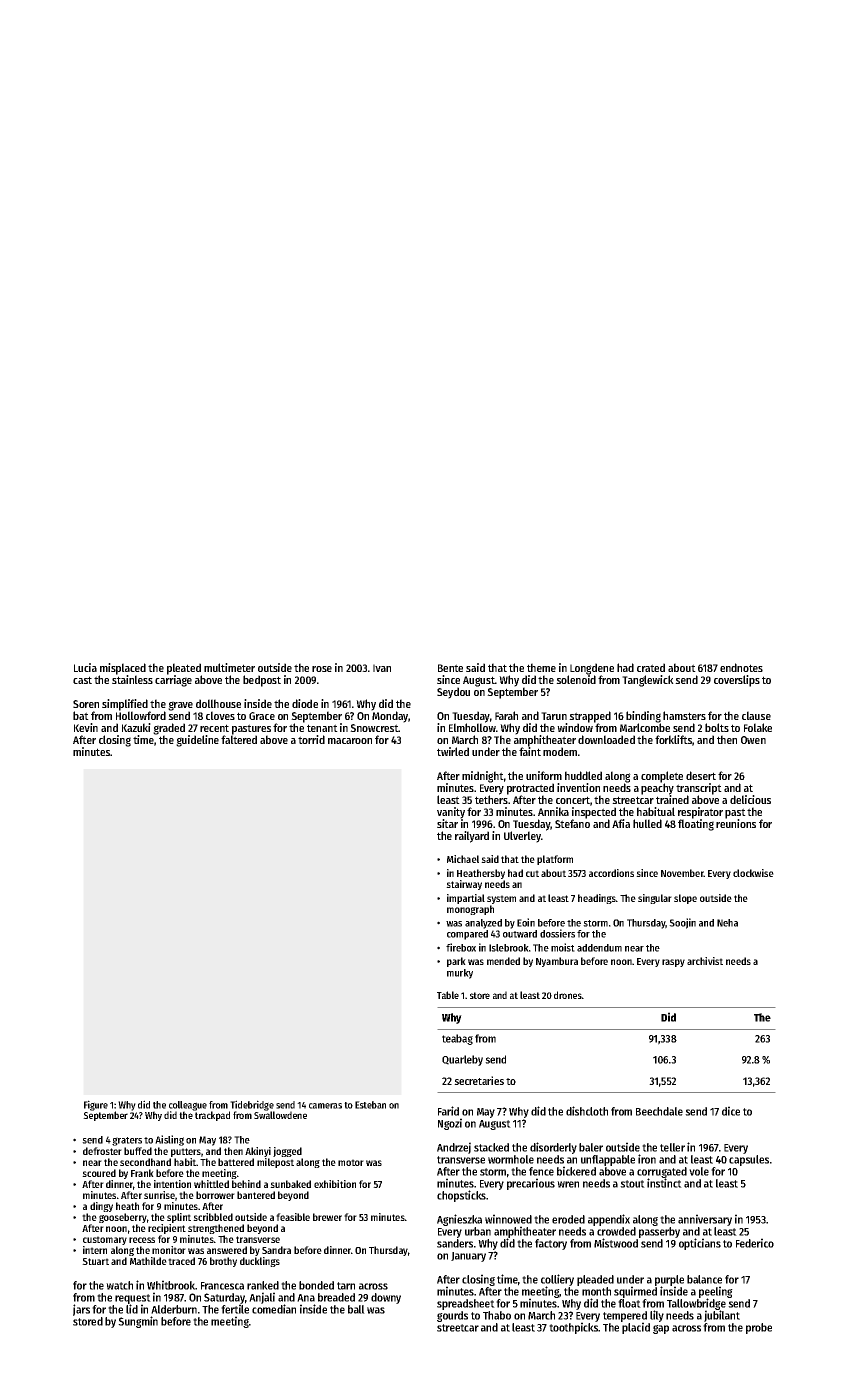 Image resolution: width=849 pixels, height=1400 pixels. Describe the element at coordinates (96, 1105) in the screenshot. I see `Figure` at that location.
